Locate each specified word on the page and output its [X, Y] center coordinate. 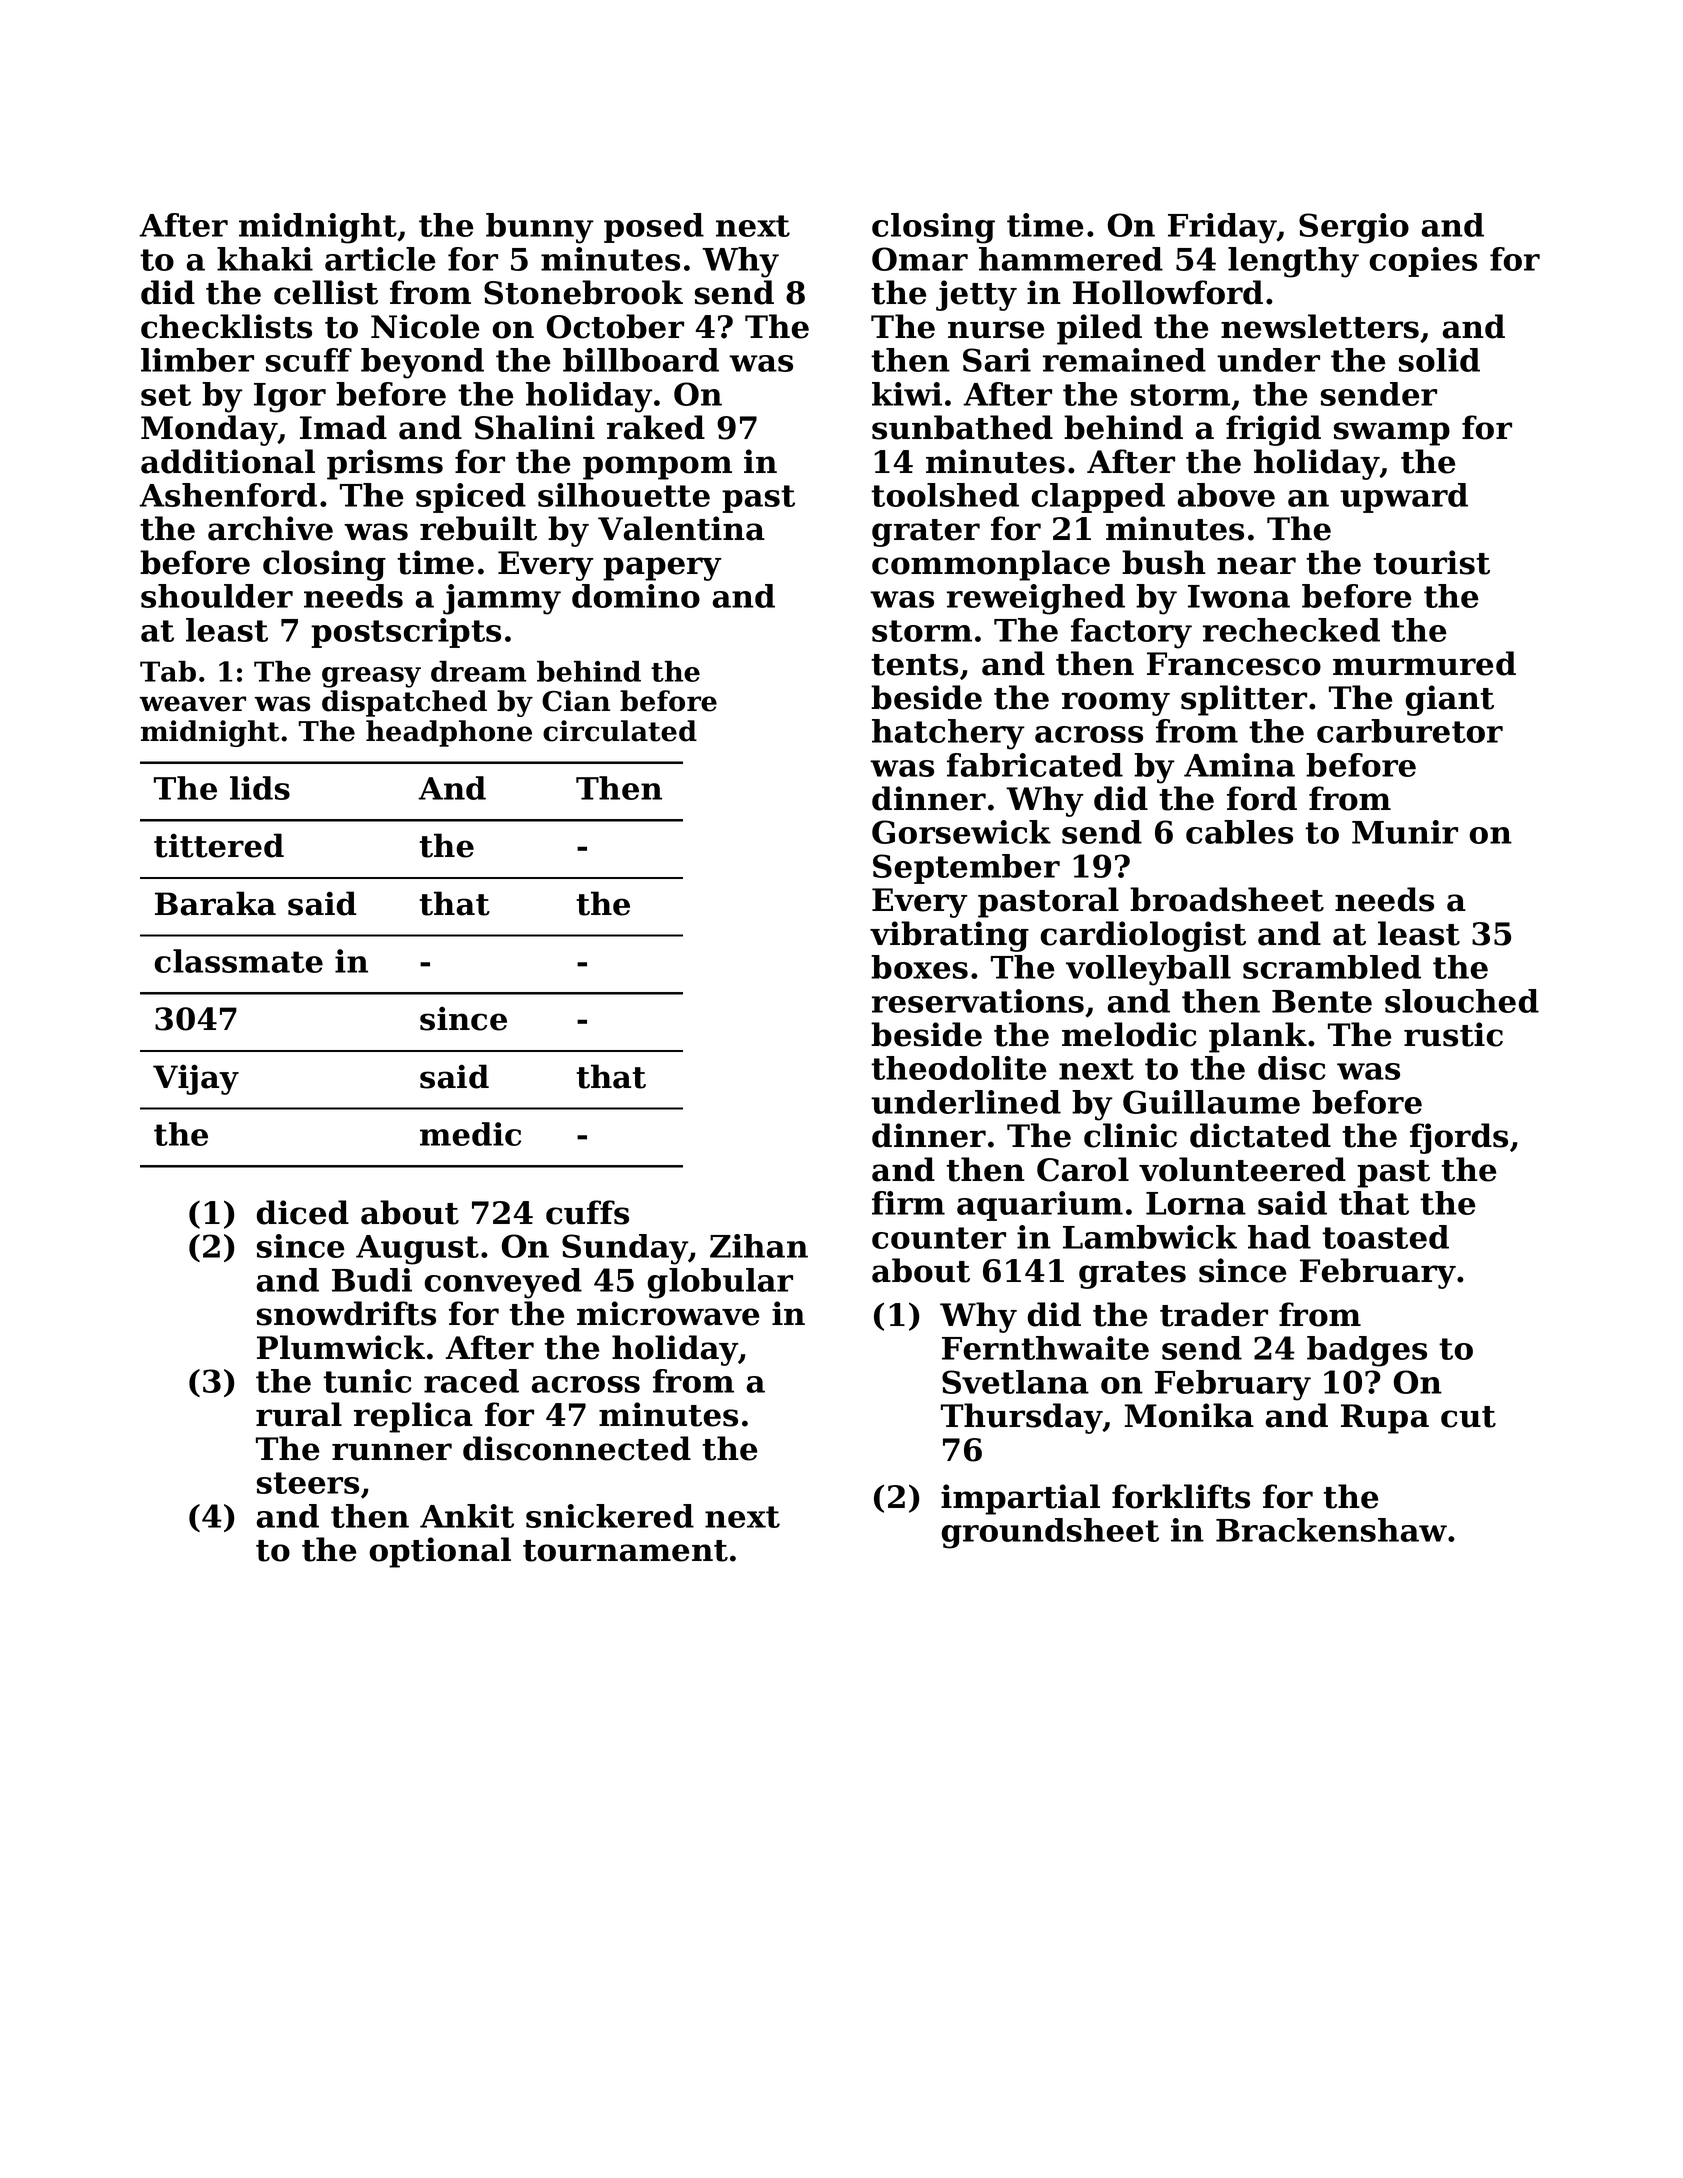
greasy [371, 677]
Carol [1083, 1169]
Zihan [759, 1246]
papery [662, 569]
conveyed [503, 1283]
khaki [265, 259]
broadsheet [1227, 899]
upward [1404, 498]
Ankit [467, 1516]
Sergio [1354, 228]
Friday [1222, 228]
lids [260, 788]
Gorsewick [961, 832]
